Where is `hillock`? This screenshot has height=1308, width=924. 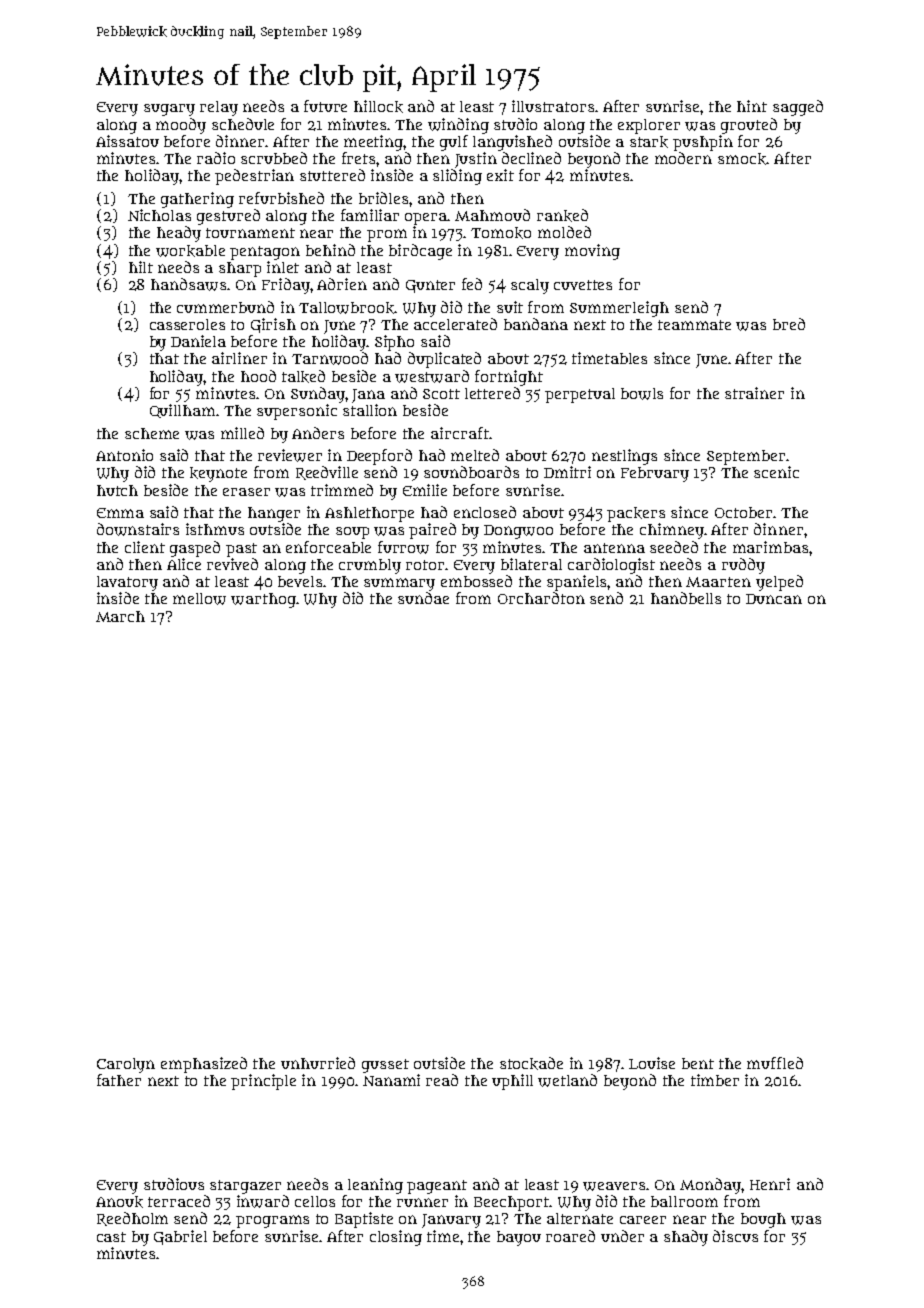 hillock is located at coordinates (378, 106).
